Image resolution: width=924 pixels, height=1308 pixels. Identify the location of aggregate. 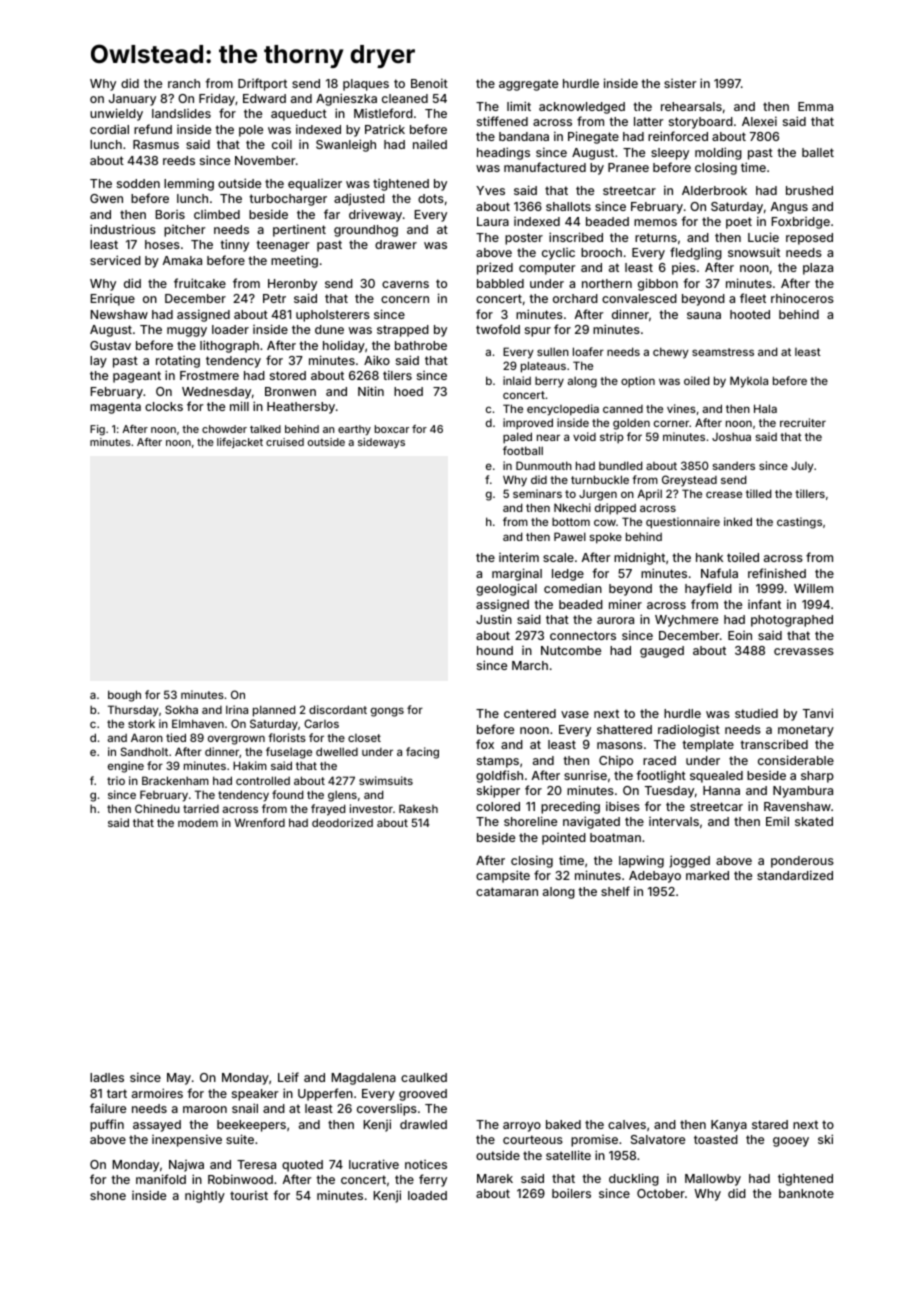
(528, 85).
